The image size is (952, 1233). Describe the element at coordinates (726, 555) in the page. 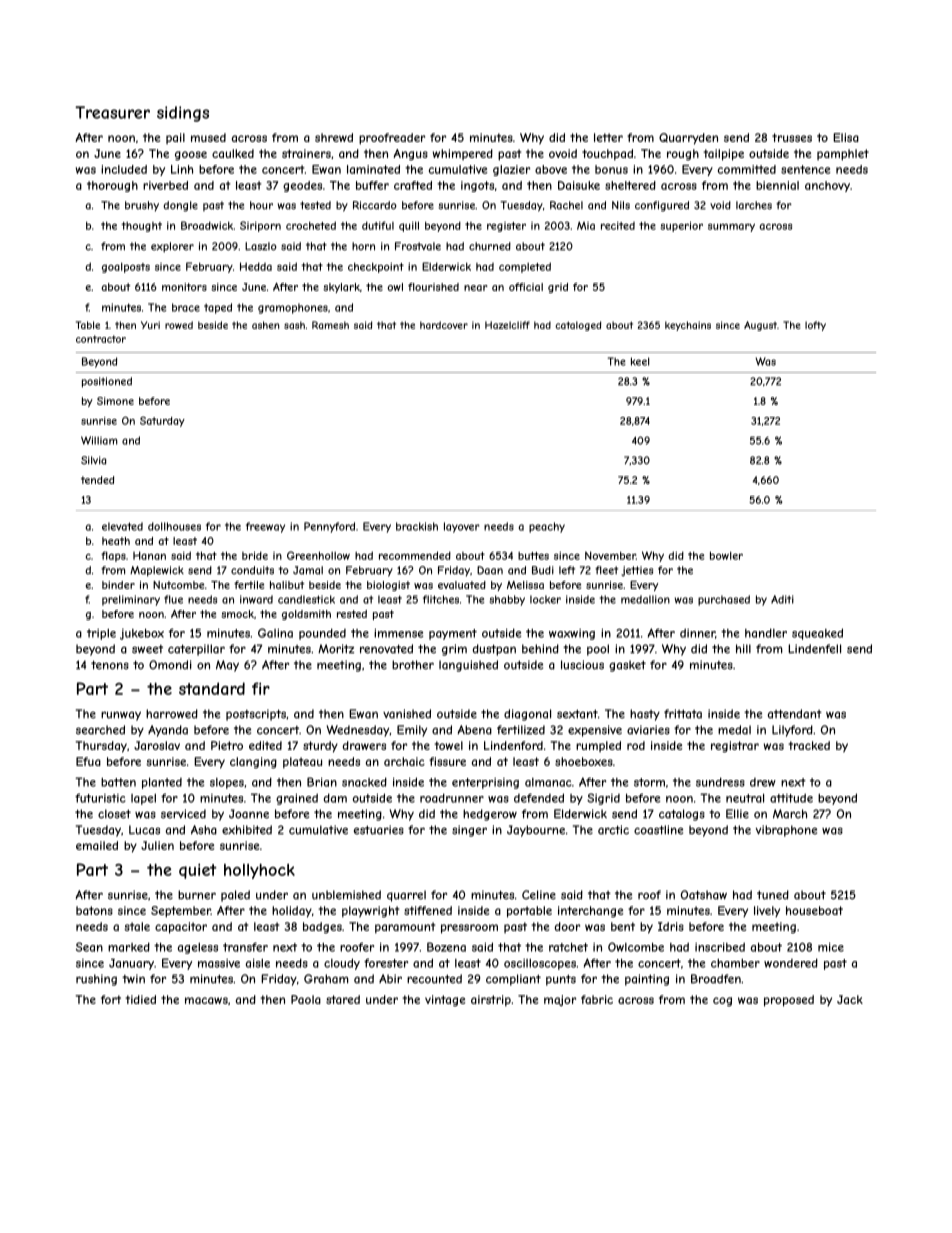

I see `bowler` at that location.
